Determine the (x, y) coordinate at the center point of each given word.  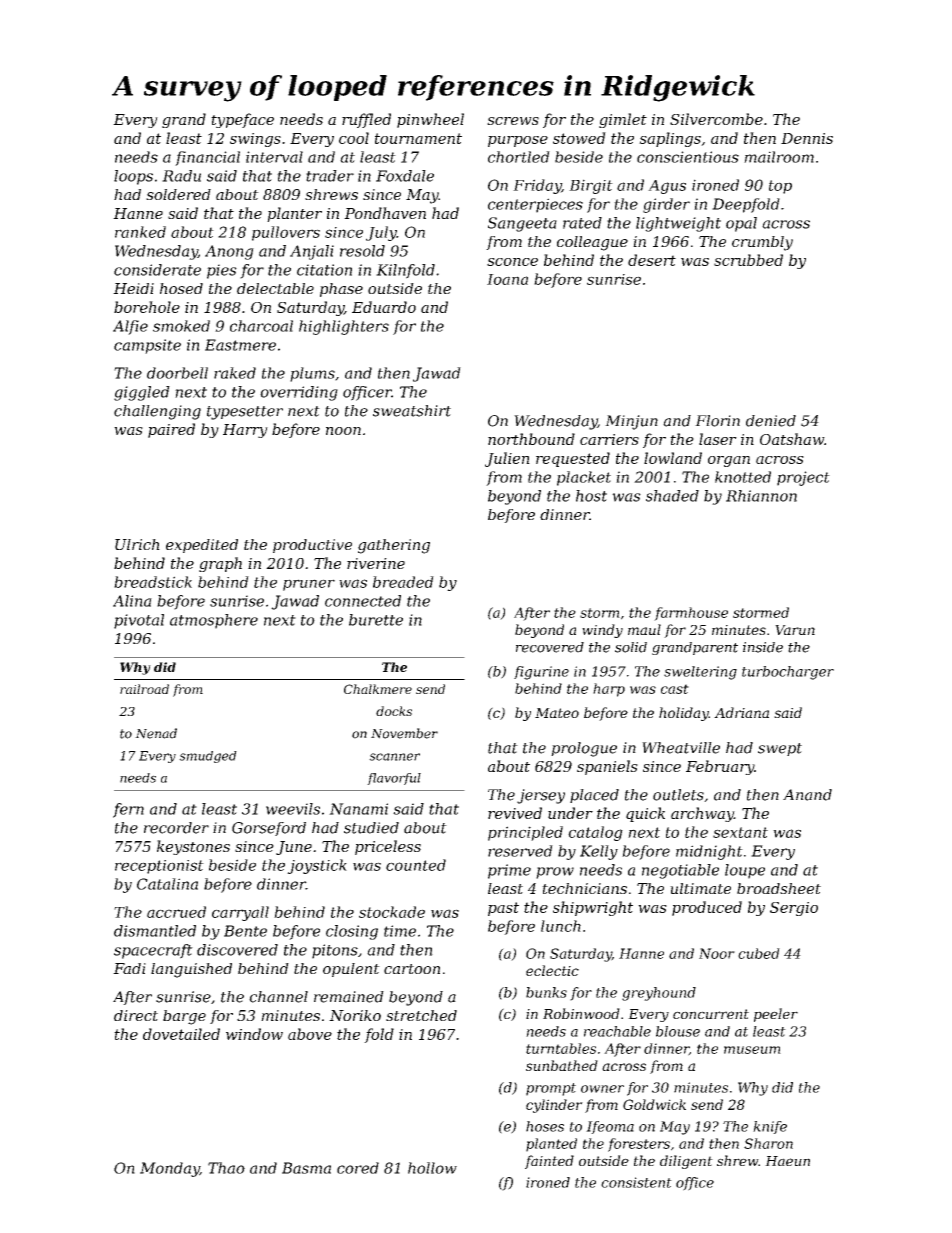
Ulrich (137, 544)
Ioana (507, 279)
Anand (807, 795)
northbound (531, 439)
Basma (306, 1168)
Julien (507, 459)
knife (770, 1127)
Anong (229, 252)
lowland (673, 458)
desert (652, 260)
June (294, 848)
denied (771, 421)
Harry (245, 431)
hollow (432, 1168)
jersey (541, 796)
